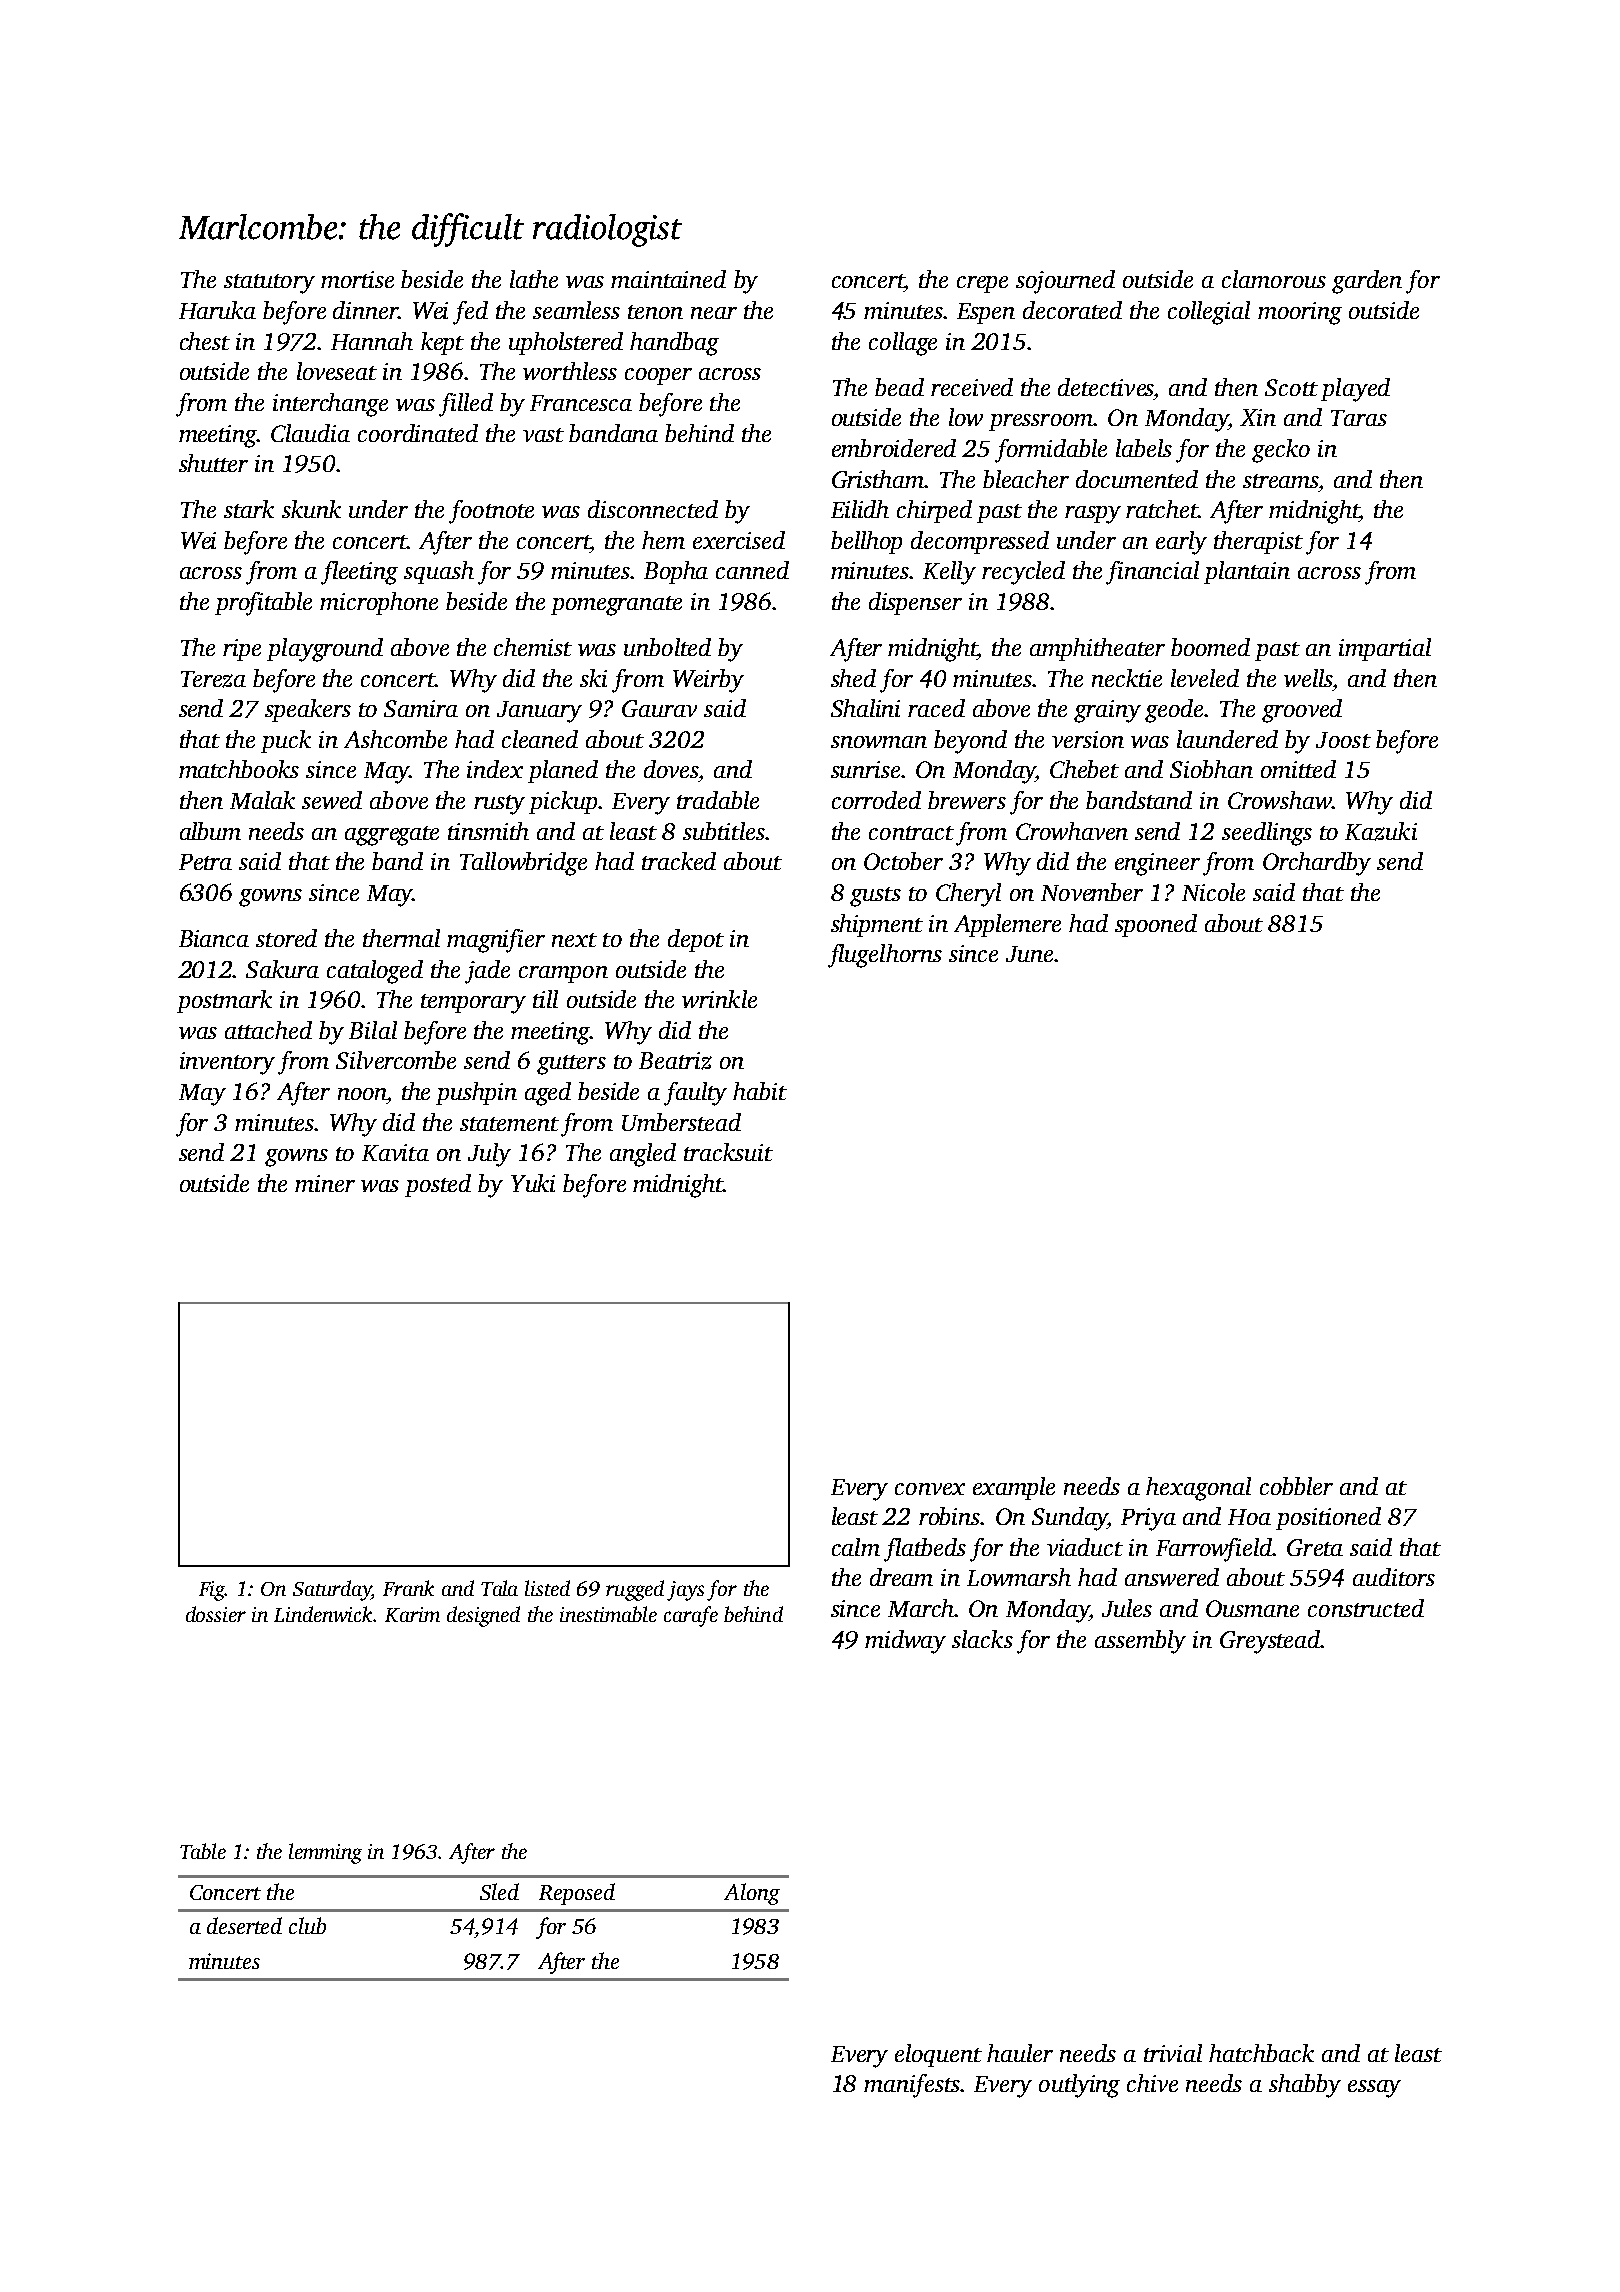  What do you see at coordinates (635, 1590) in the screenshot?
I see `rugged` at bounding box center [635, 1590].
